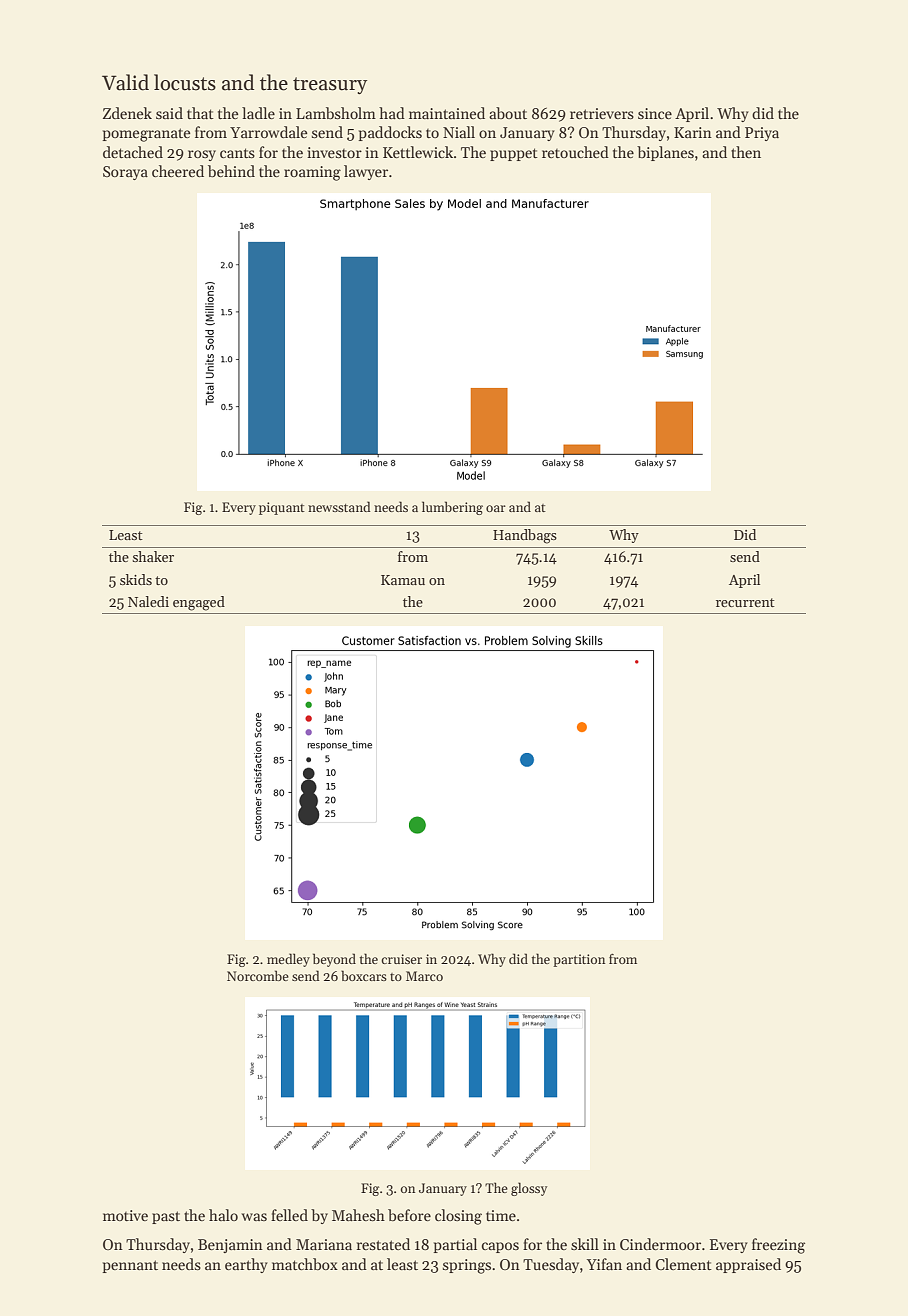  I want to click on before, so click(409, 1215).
